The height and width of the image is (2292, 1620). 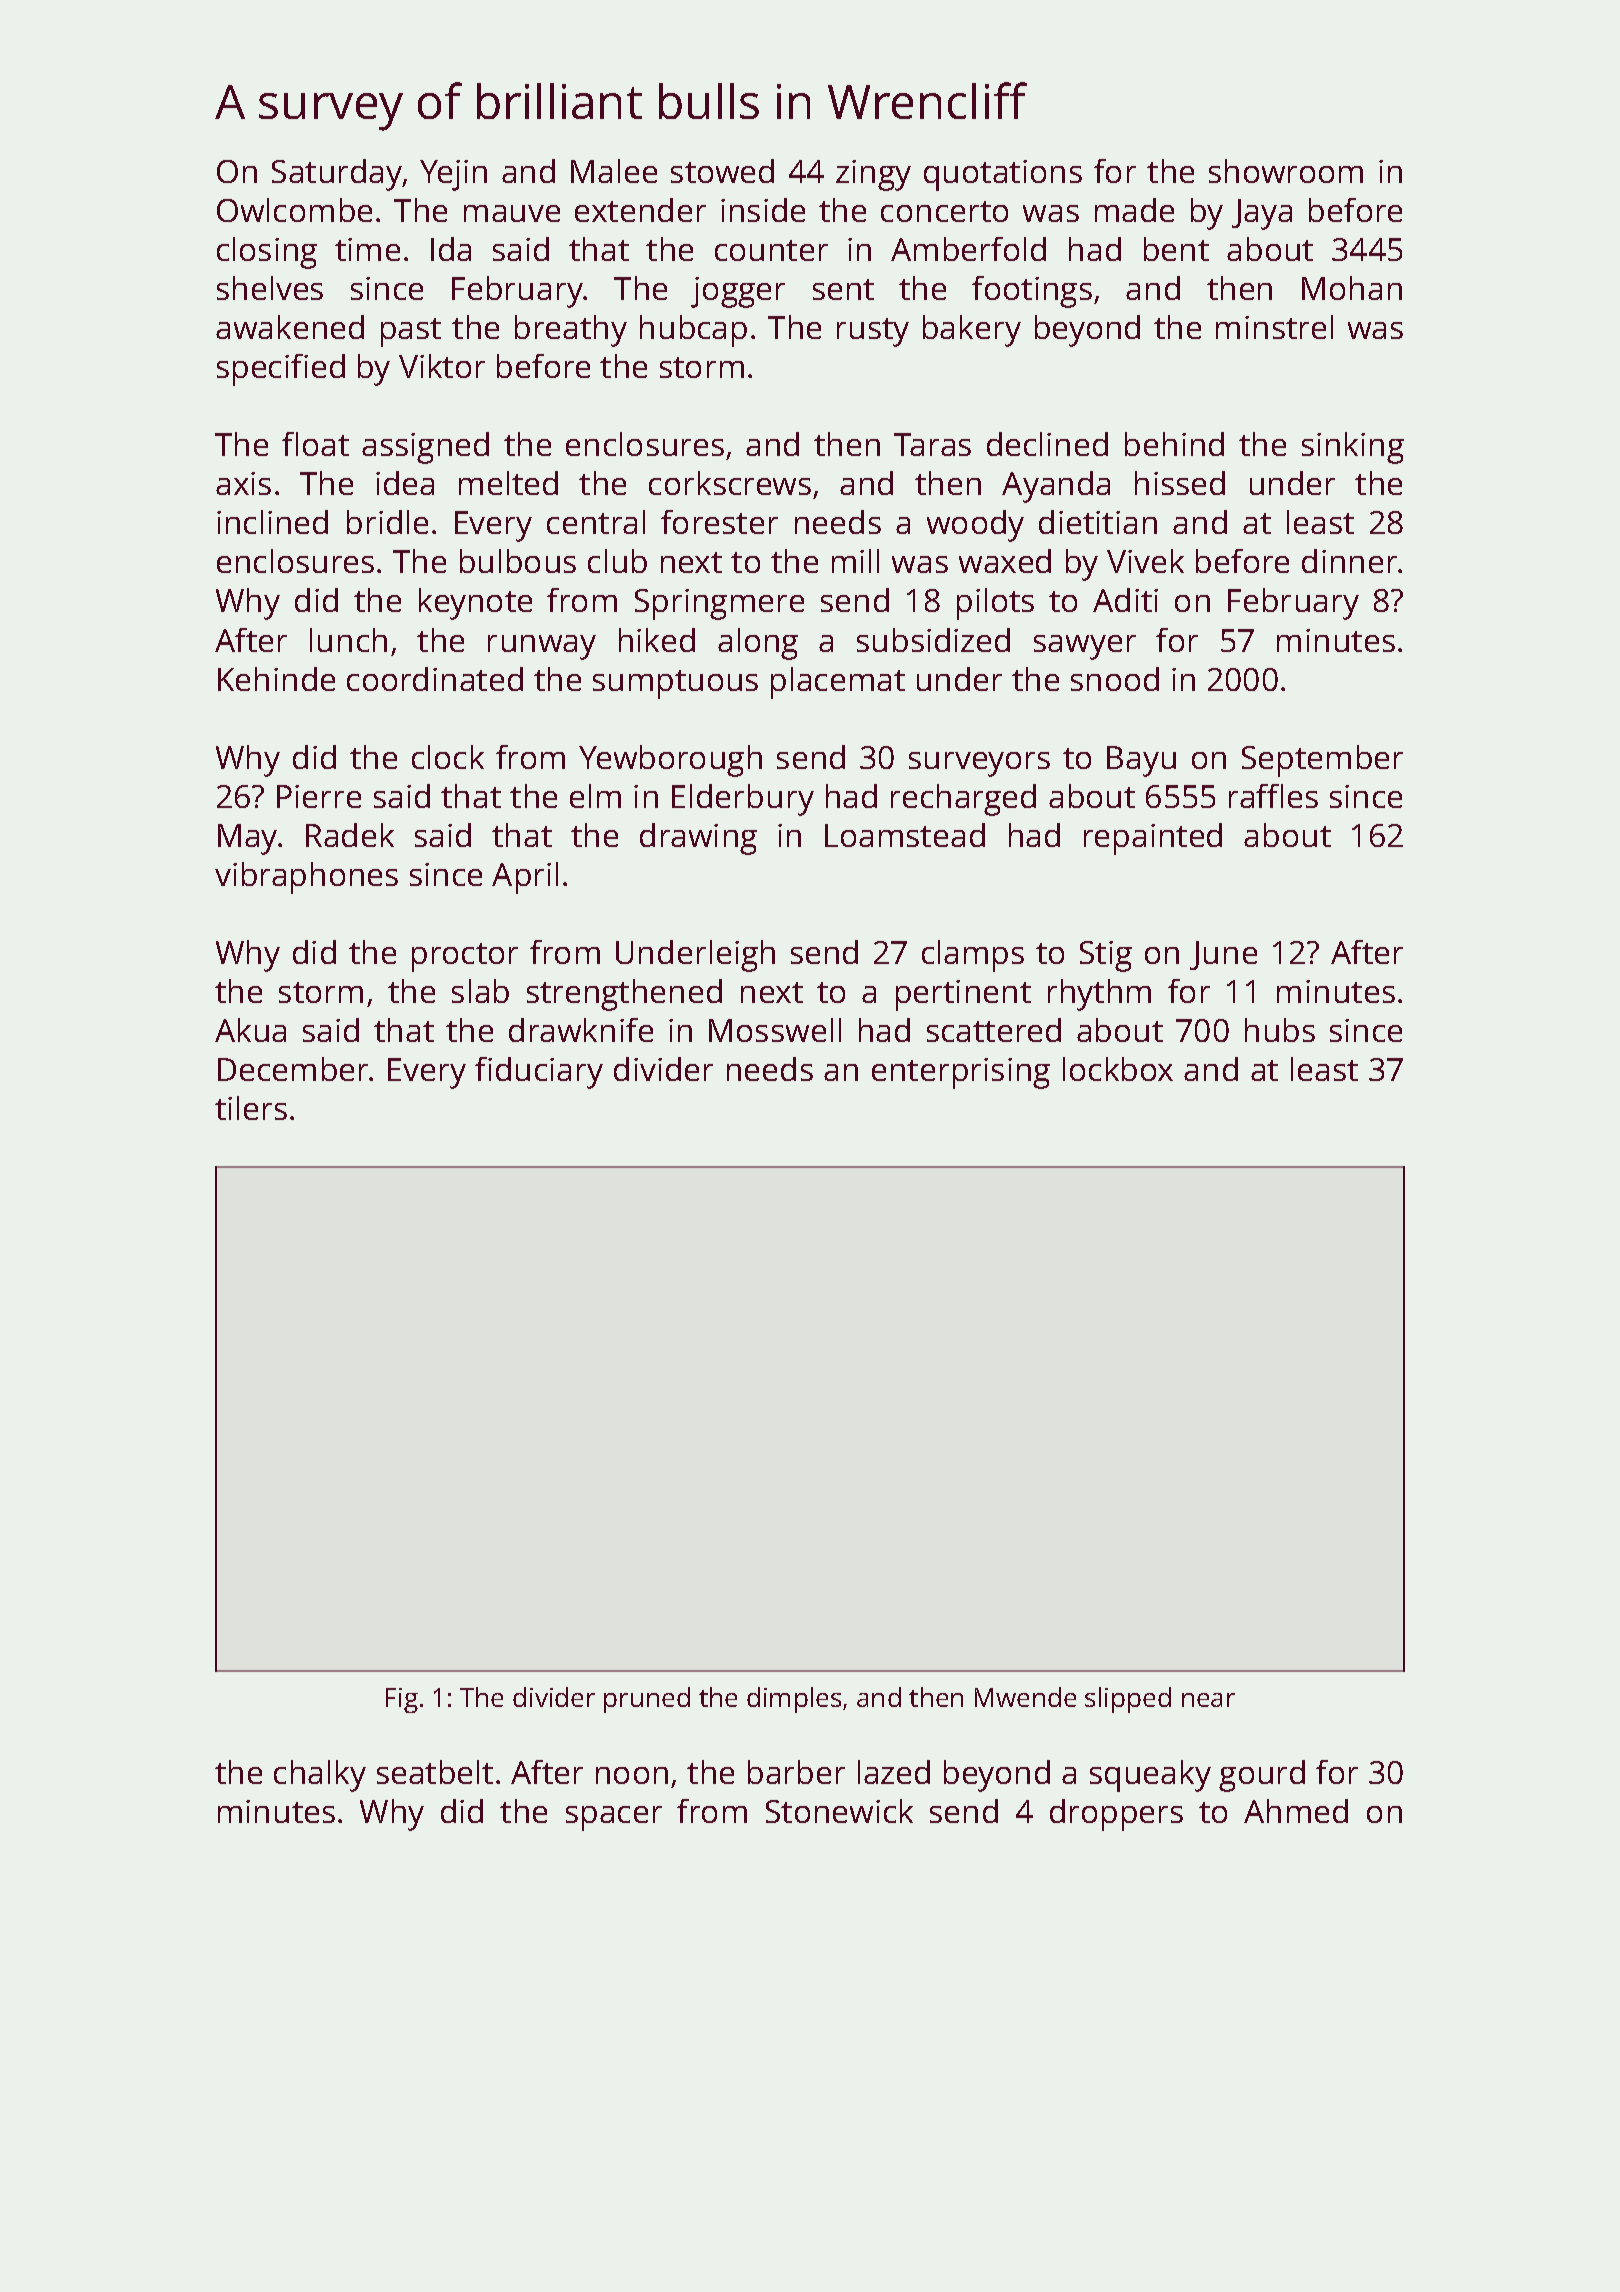 I want to click on showroom, so click(x=1286, y=171).
